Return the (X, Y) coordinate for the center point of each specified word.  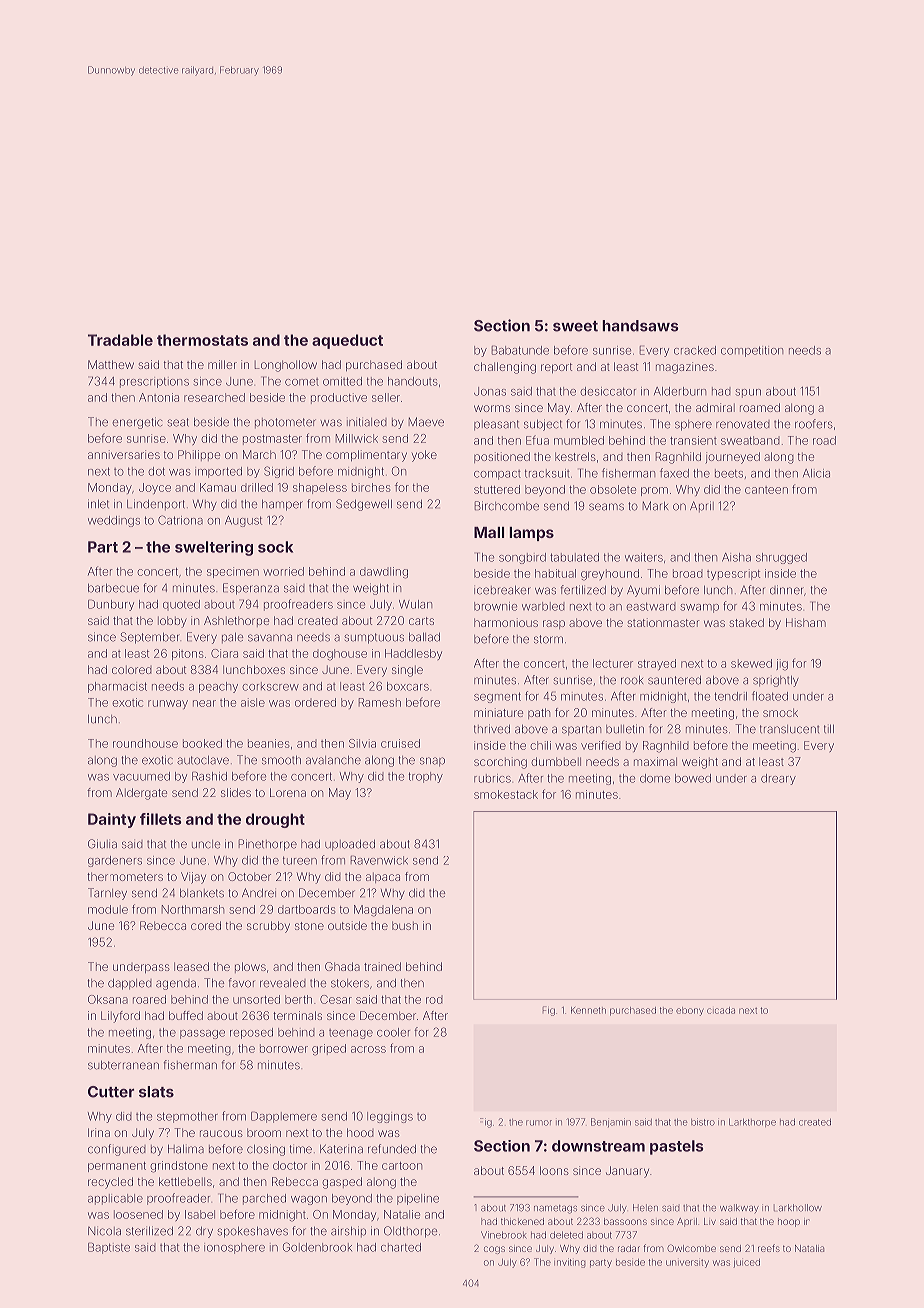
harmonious (506, 622)
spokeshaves (252, 1232)
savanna (270, 638)
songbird (522, 558)
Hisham (806, 622)
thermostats (202, 340)
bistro (703, 1122)
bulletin (625, 729)
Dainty (112, 820)
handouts (413, 381)
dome (655, 778)
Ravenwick (379, 860)
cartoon (402, 1166)
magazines (685, 368)
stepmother (187, 1117)
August (243, 521)
